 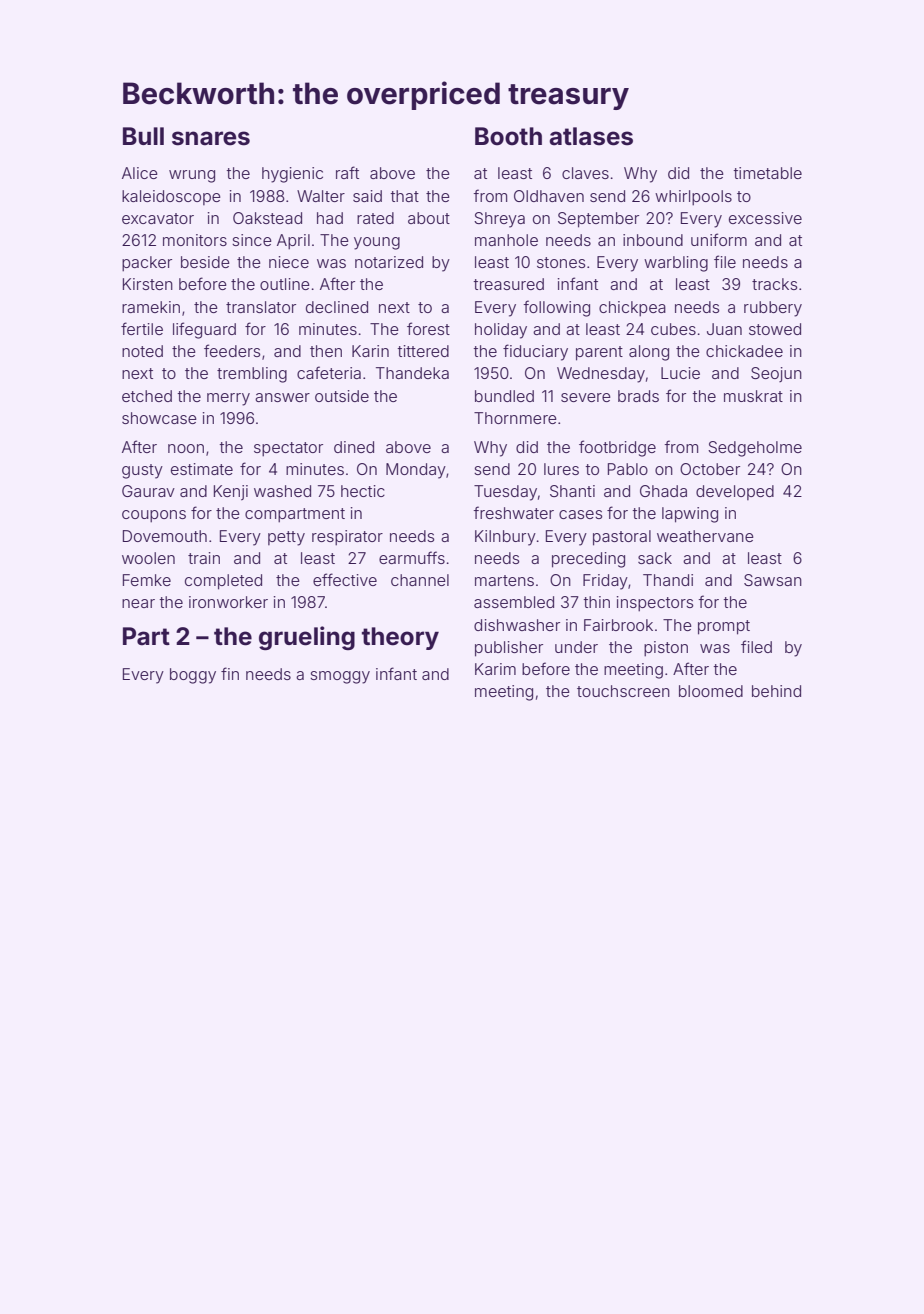 What do you see at coordinates (142, 471) in the screenshot?
I see `gusty` at bounding box center [142, 471].
